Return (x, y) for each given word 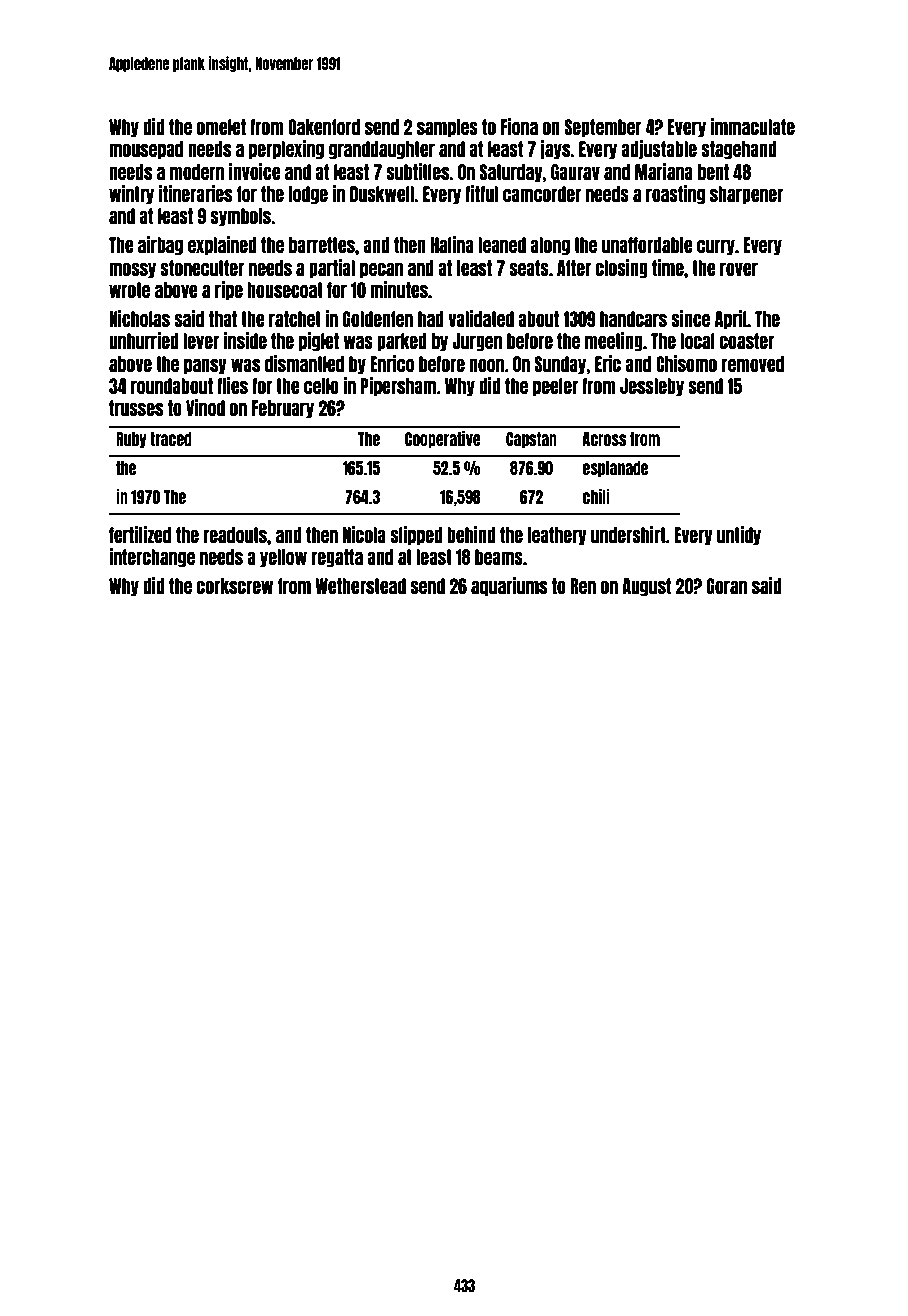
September (603, 128)
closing (621, 268)
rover (739, 269)
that (223, 319)
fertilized (140, 534)
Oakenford (324, 127)
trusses (136, 408)
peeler (555, 387)
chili (596, 496)
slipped (416, 536)
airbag (160, 246)
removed (753, 364)
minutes (399, 289)
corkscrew (234, 586)
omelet (221, 127)
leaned (502, 245)
